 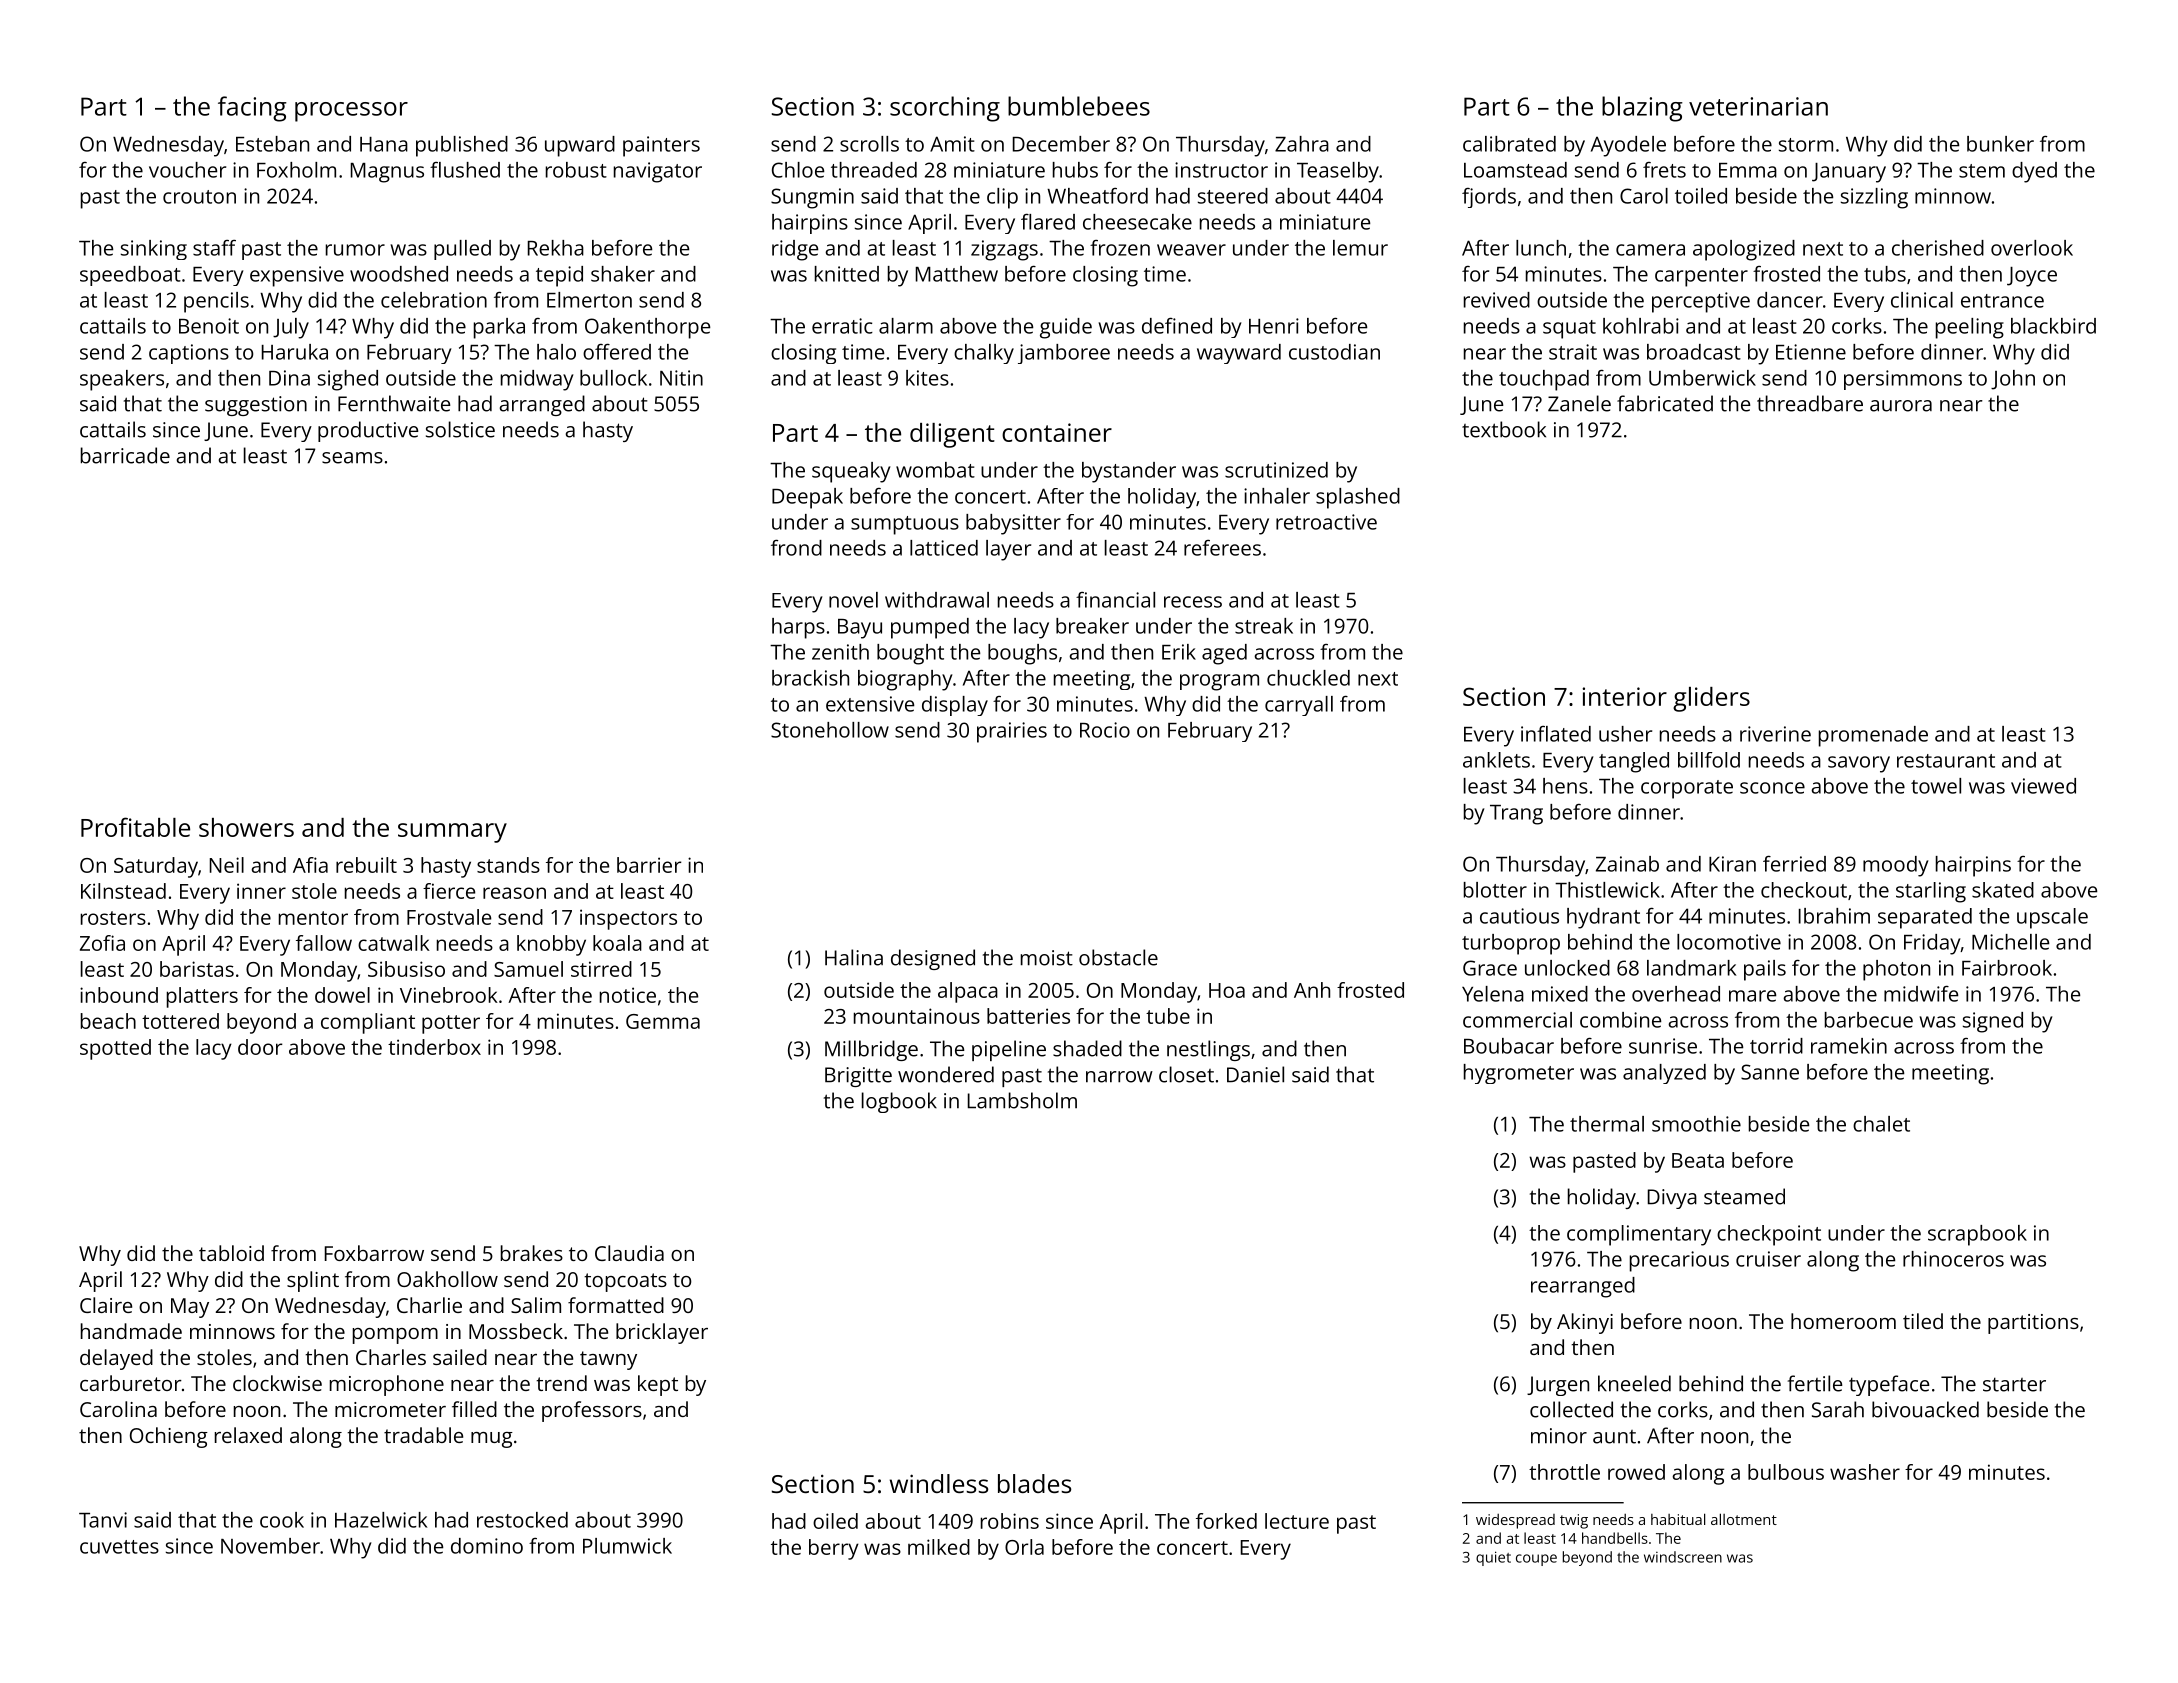 I want to click on aurora, so click(x=1901, y=406).
